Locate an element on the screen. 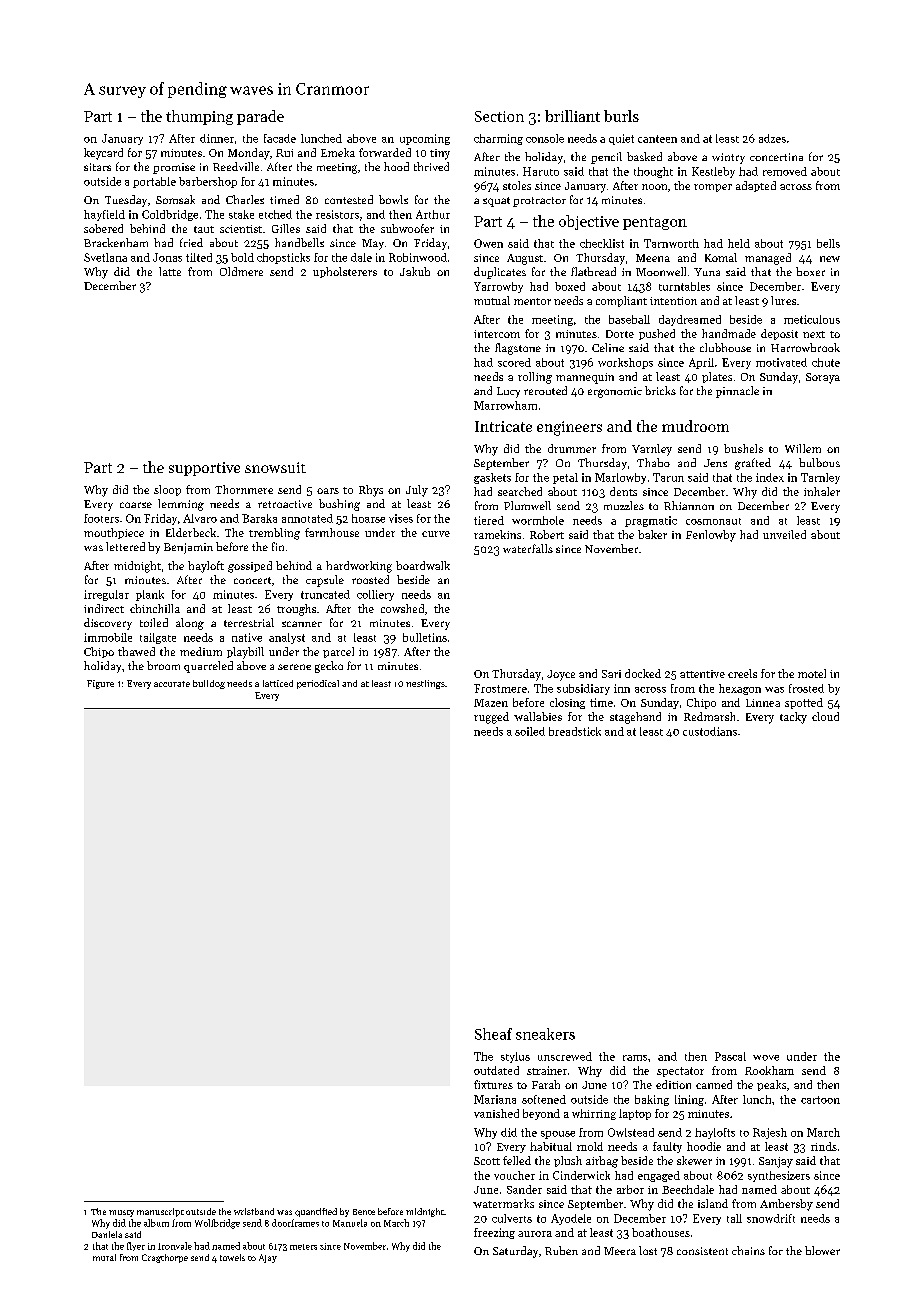 The height and width of the screenshot is (1308, 924). Marrowham is located at coordinates (505, 405).
